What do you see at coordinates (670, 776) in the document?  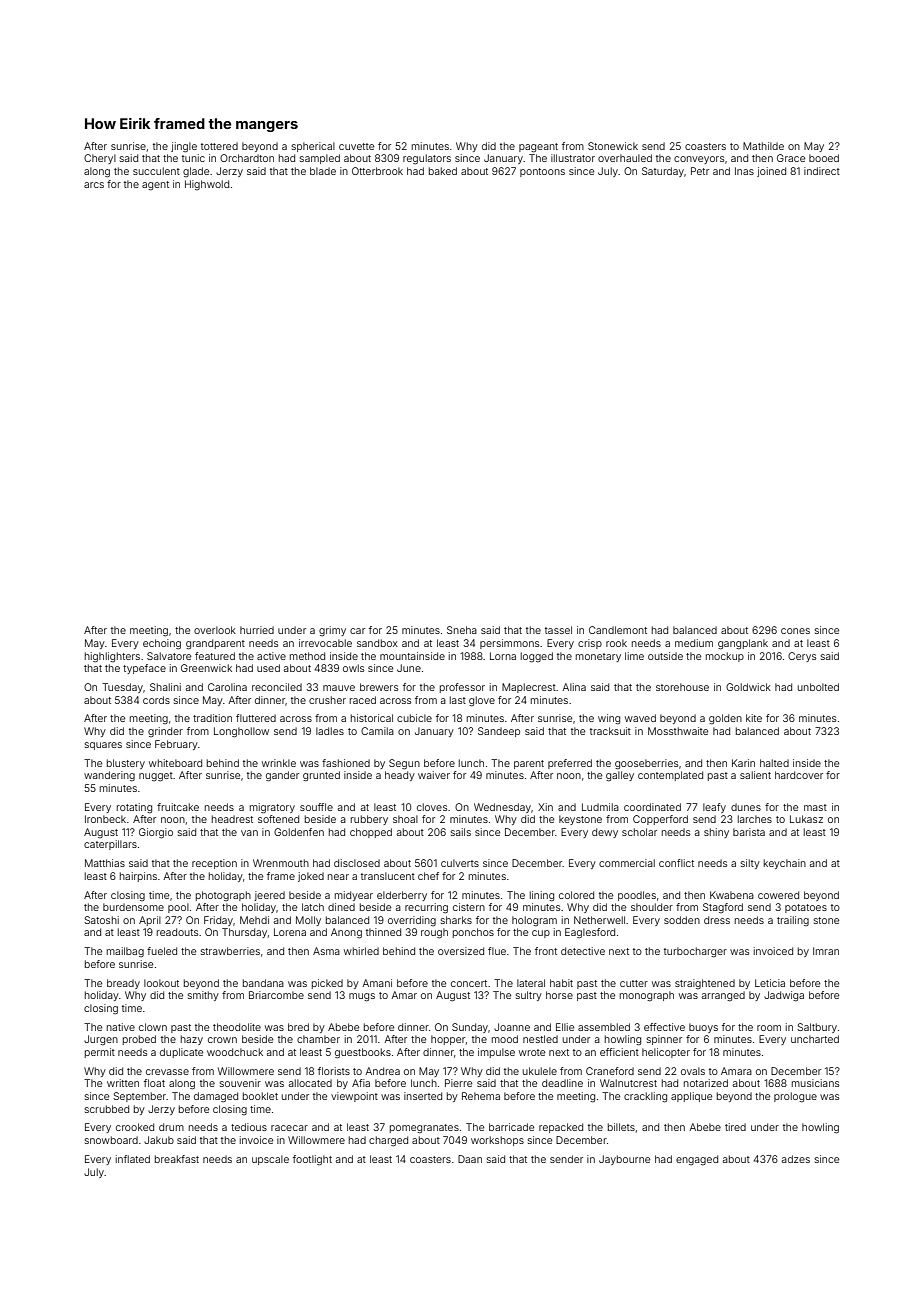 I see `contemplated` at bounding box center [670, 776].
